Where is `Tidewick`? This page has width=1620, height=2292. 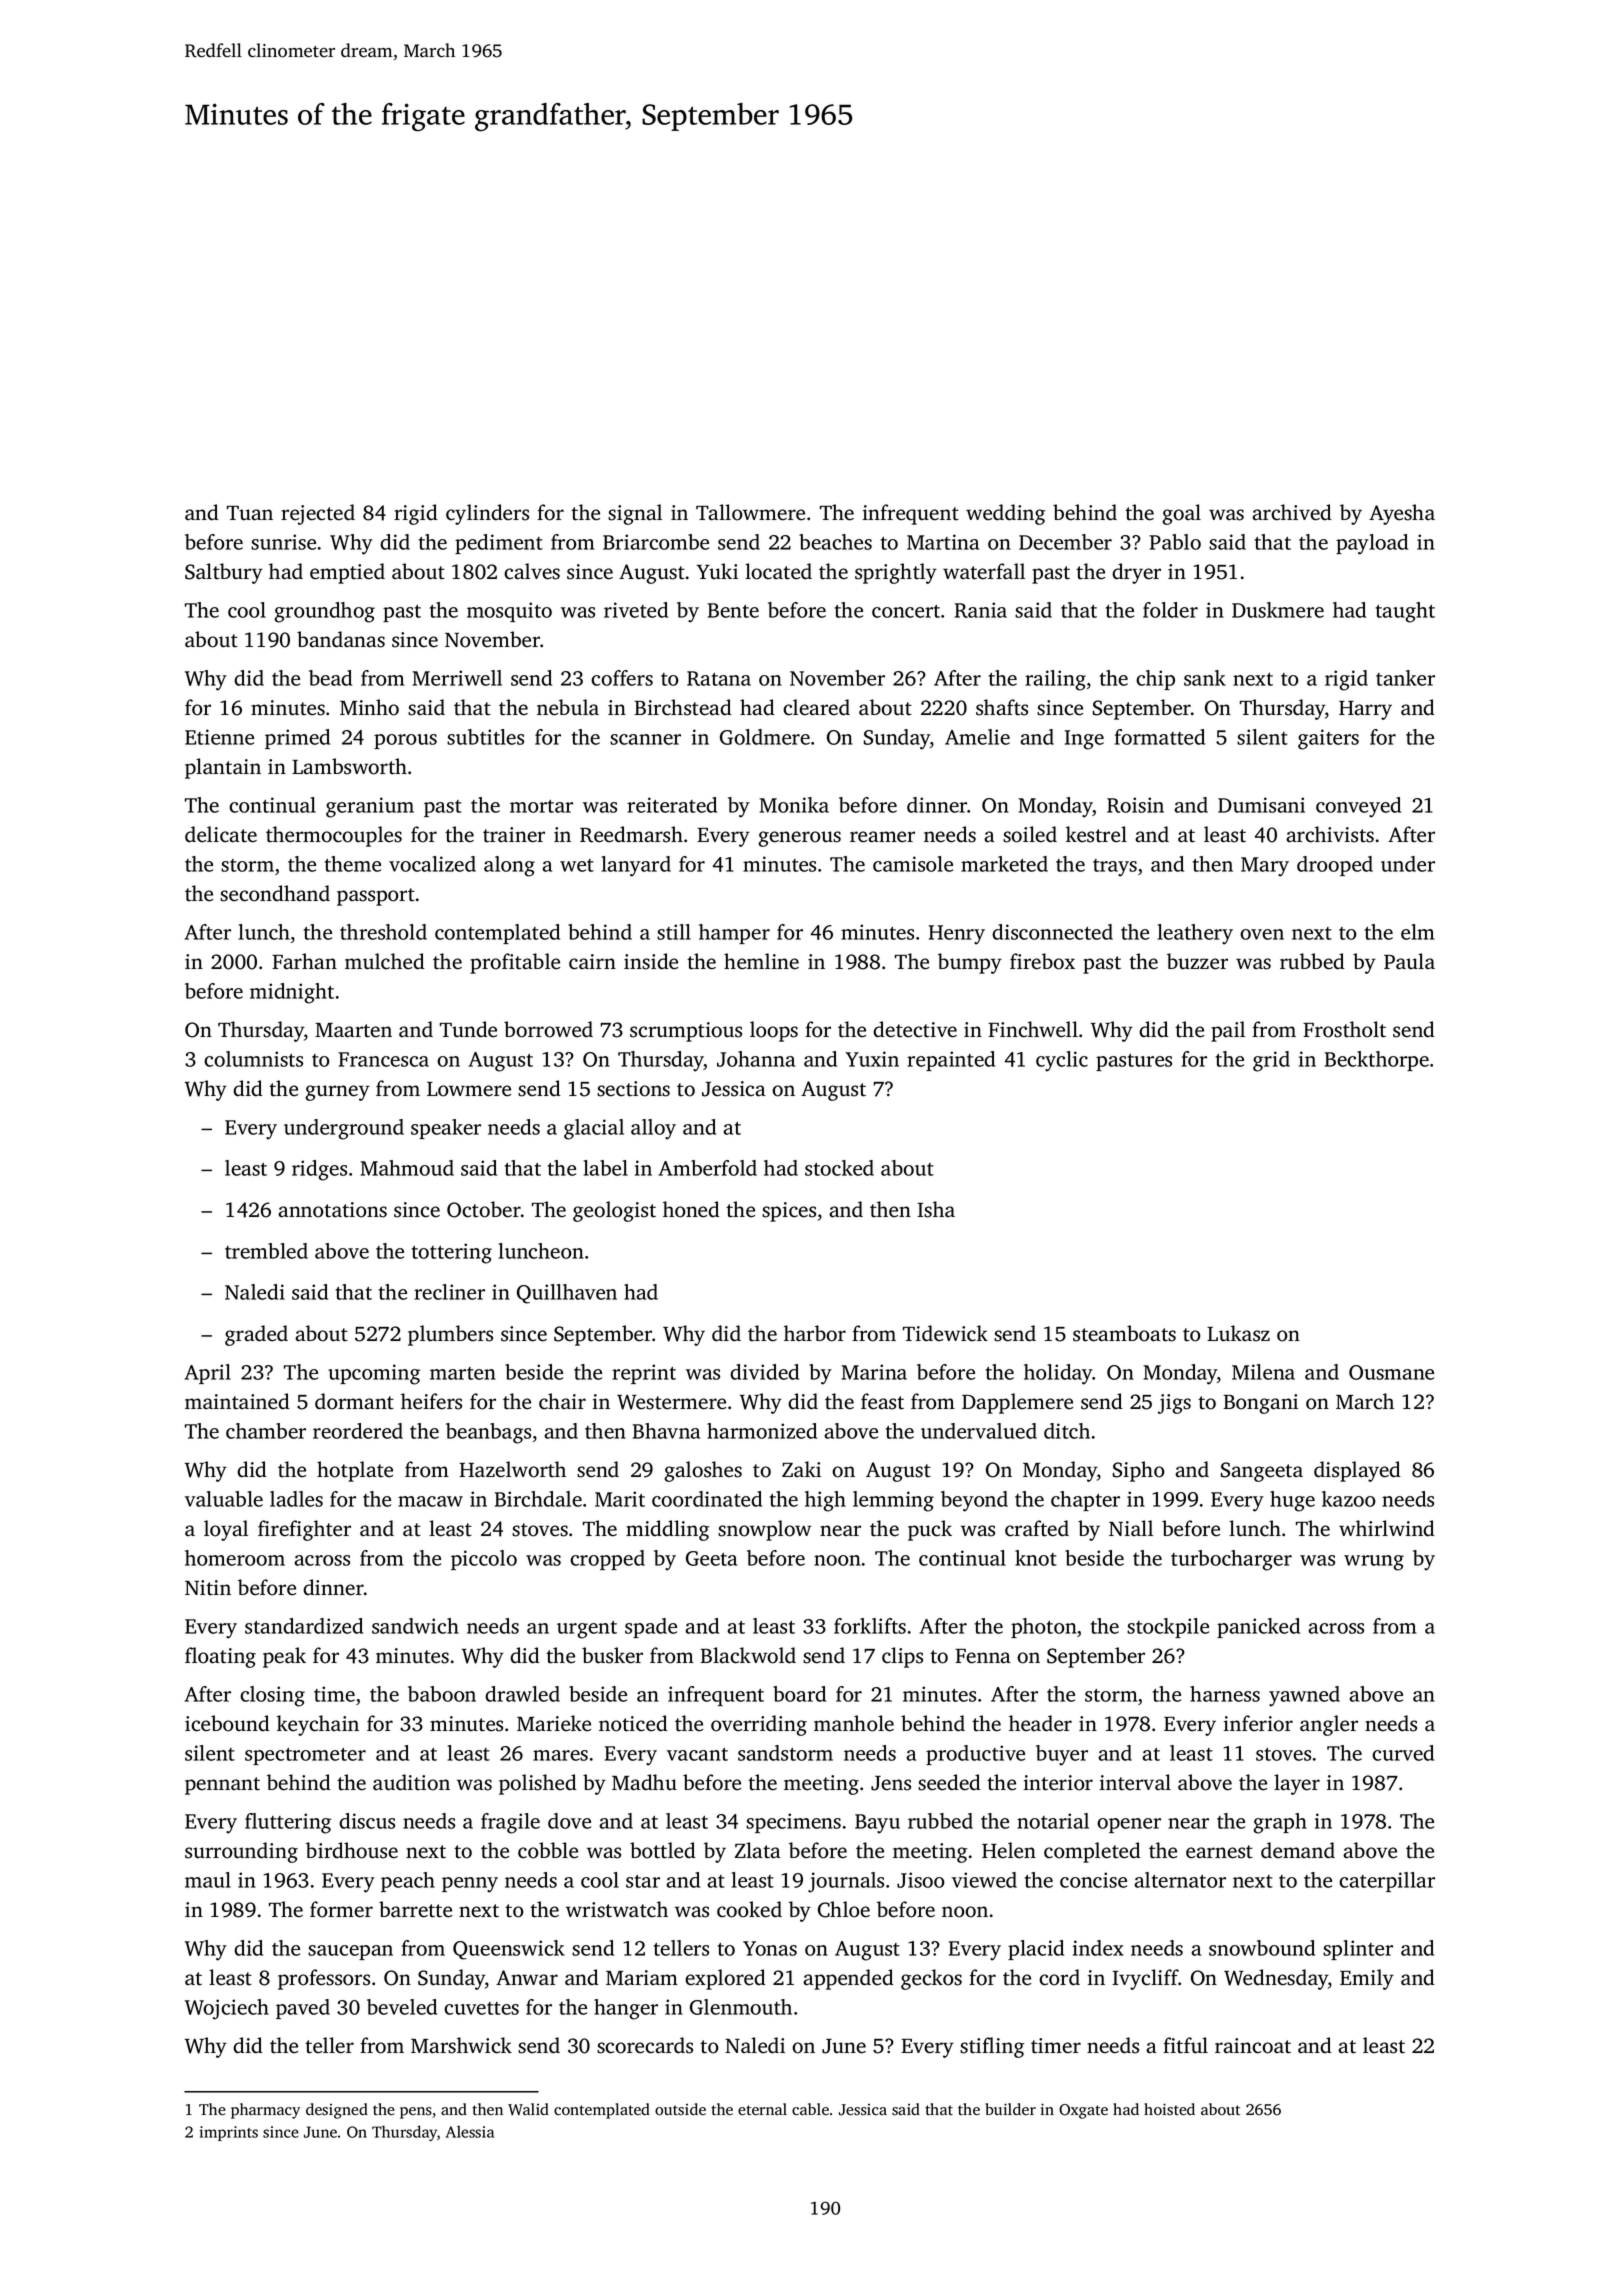
Tidewick is located at coordinates (945, 1333).
